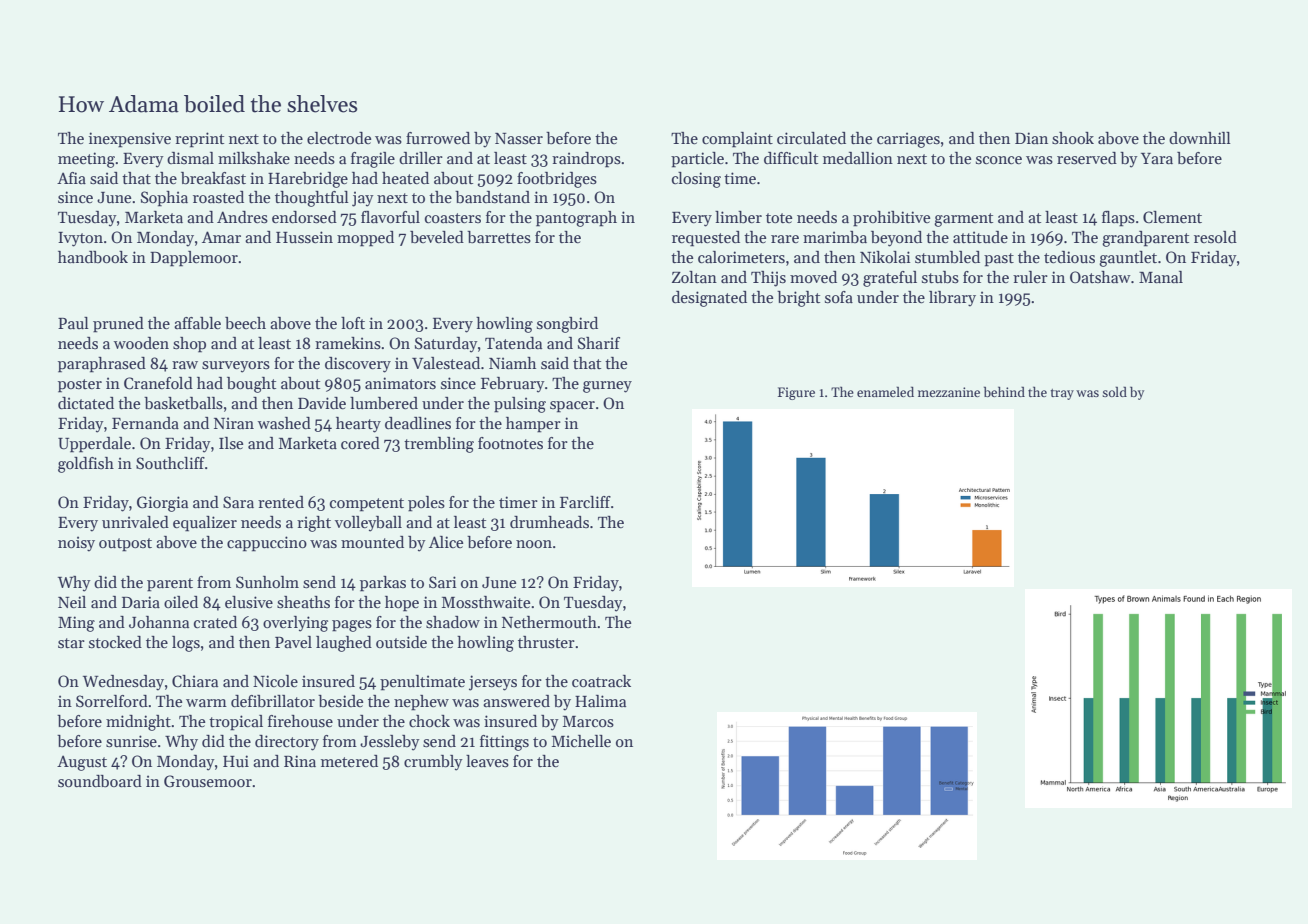 The height and width of the image is (924, 1308). Describe the element at coordinates (86, 403) in the image. I see `dictated` at that location.
